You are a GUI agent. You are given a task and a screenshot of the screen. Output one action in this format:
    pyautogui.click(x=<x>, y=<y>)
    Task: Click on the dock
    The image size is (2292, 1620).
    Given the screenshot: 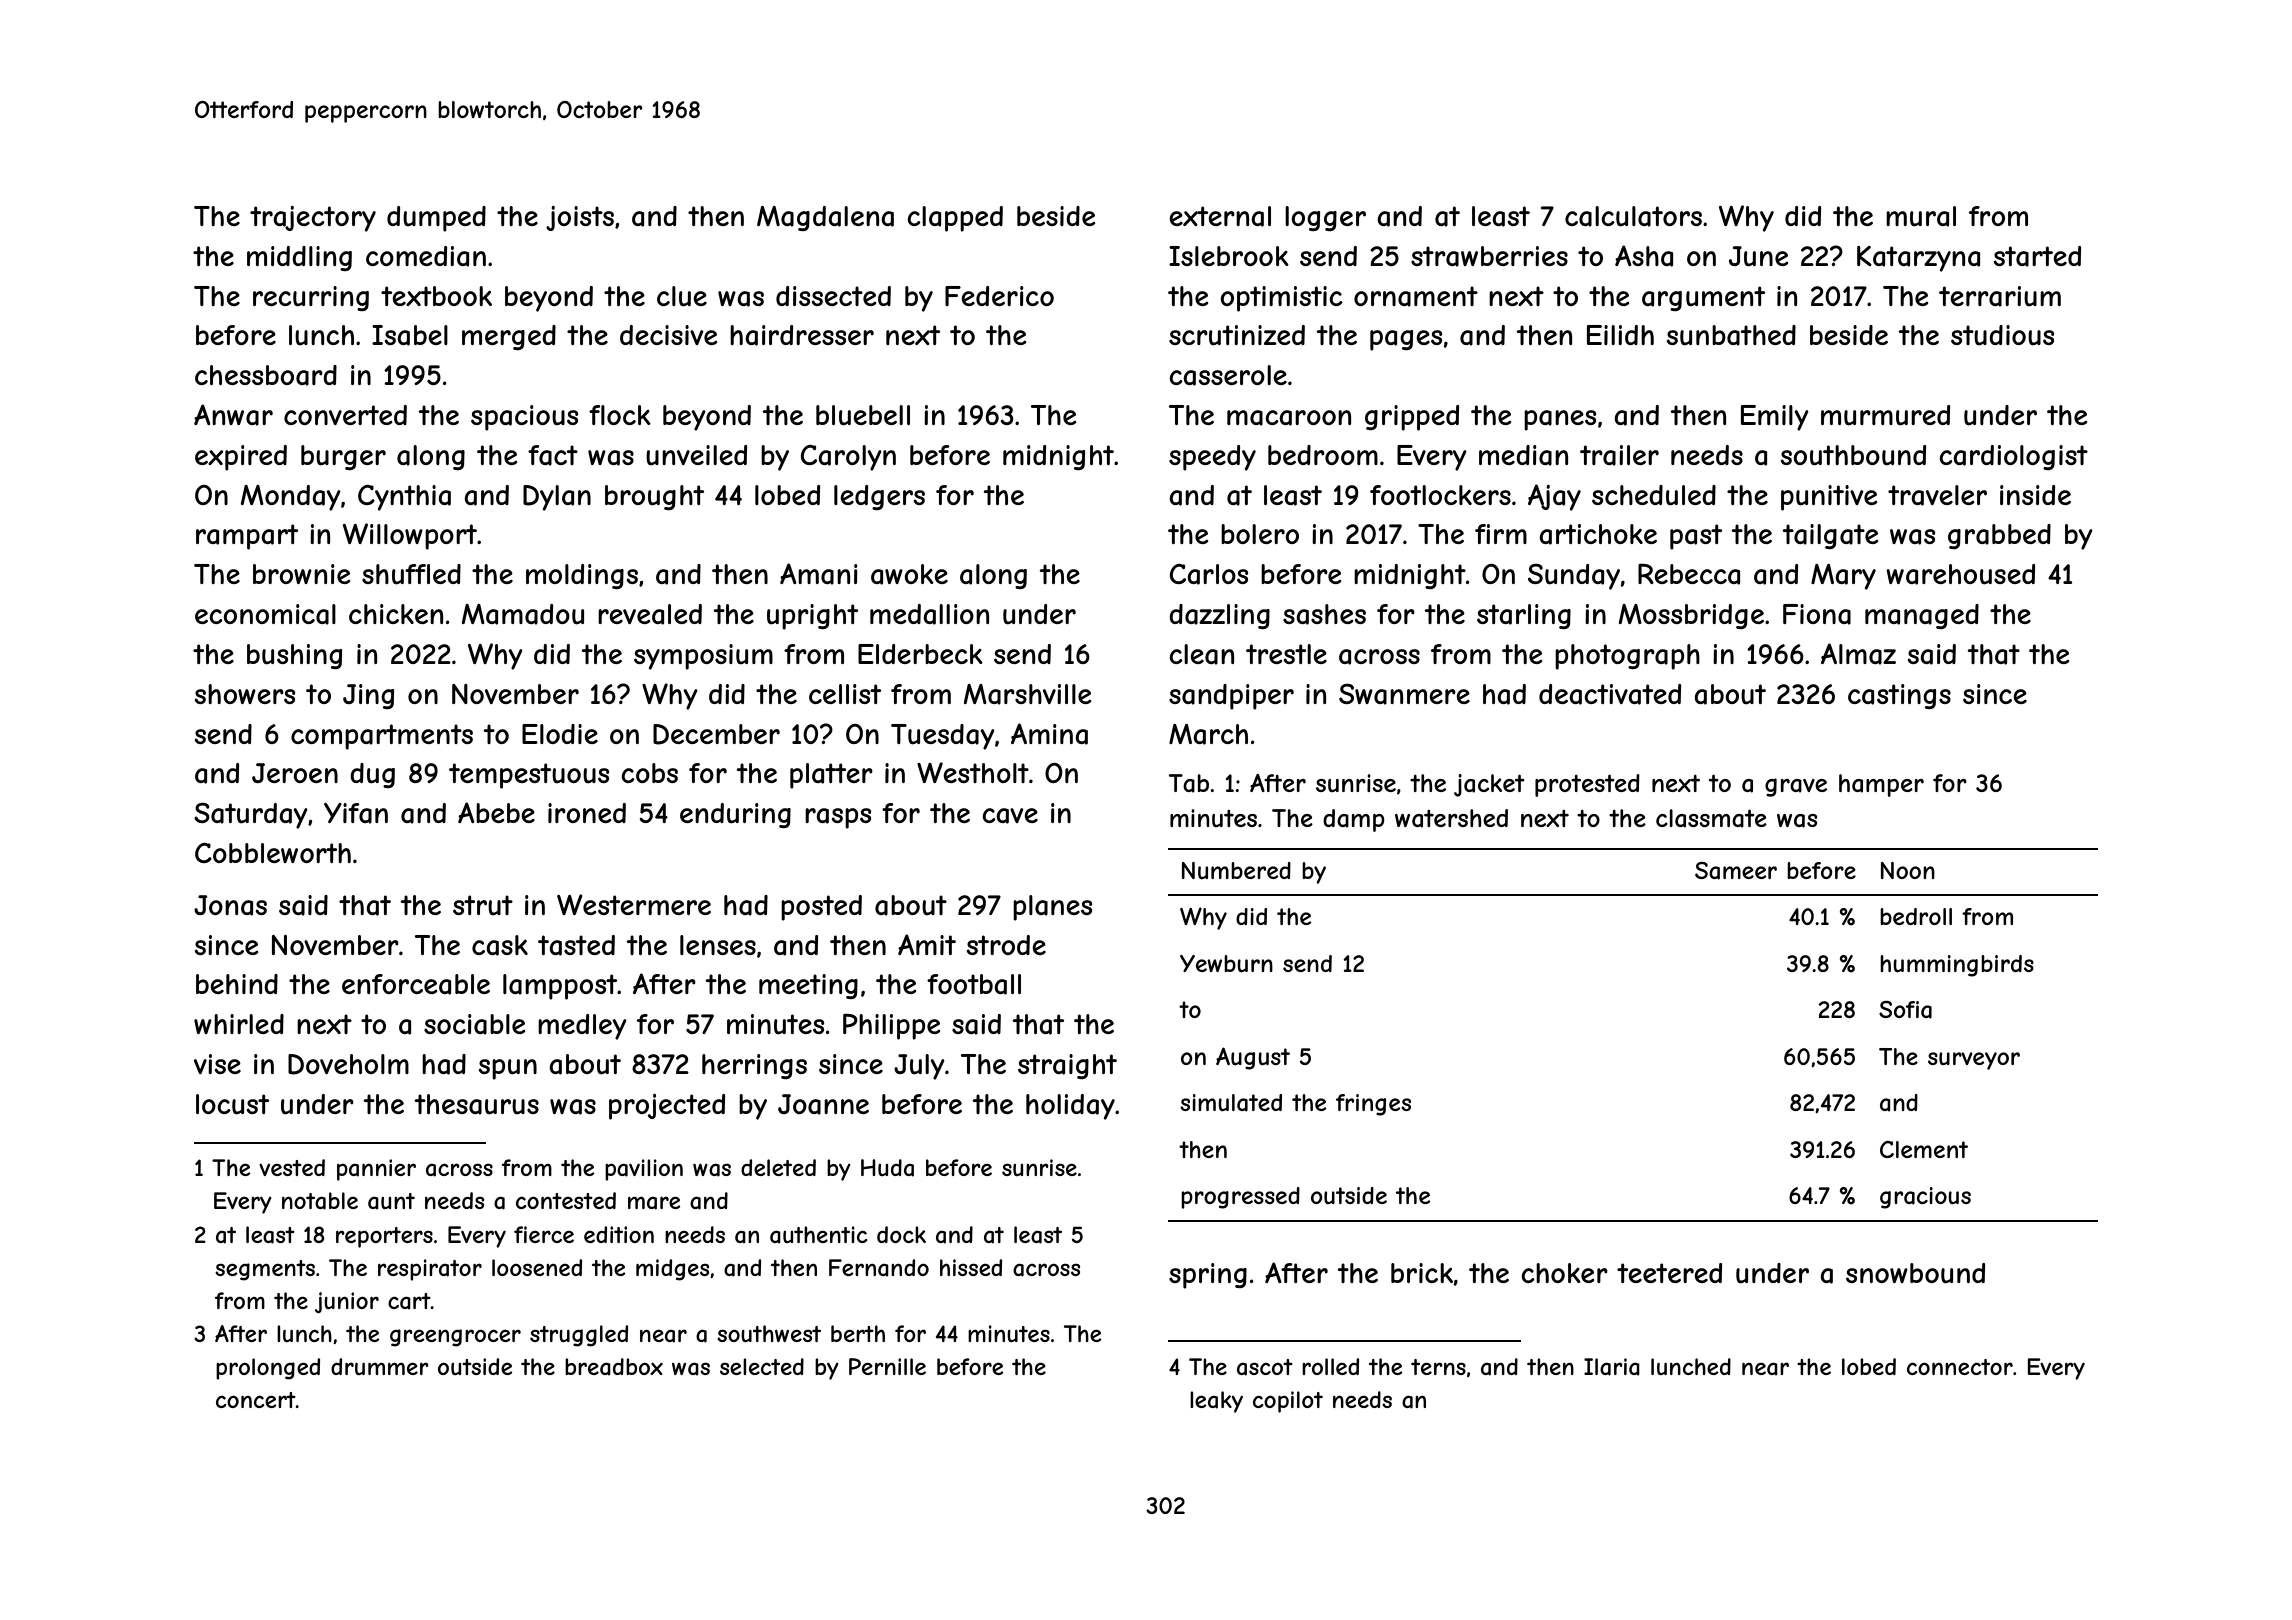 What is the action you would take?
    pyautogui.click(x=901, y=1234)
